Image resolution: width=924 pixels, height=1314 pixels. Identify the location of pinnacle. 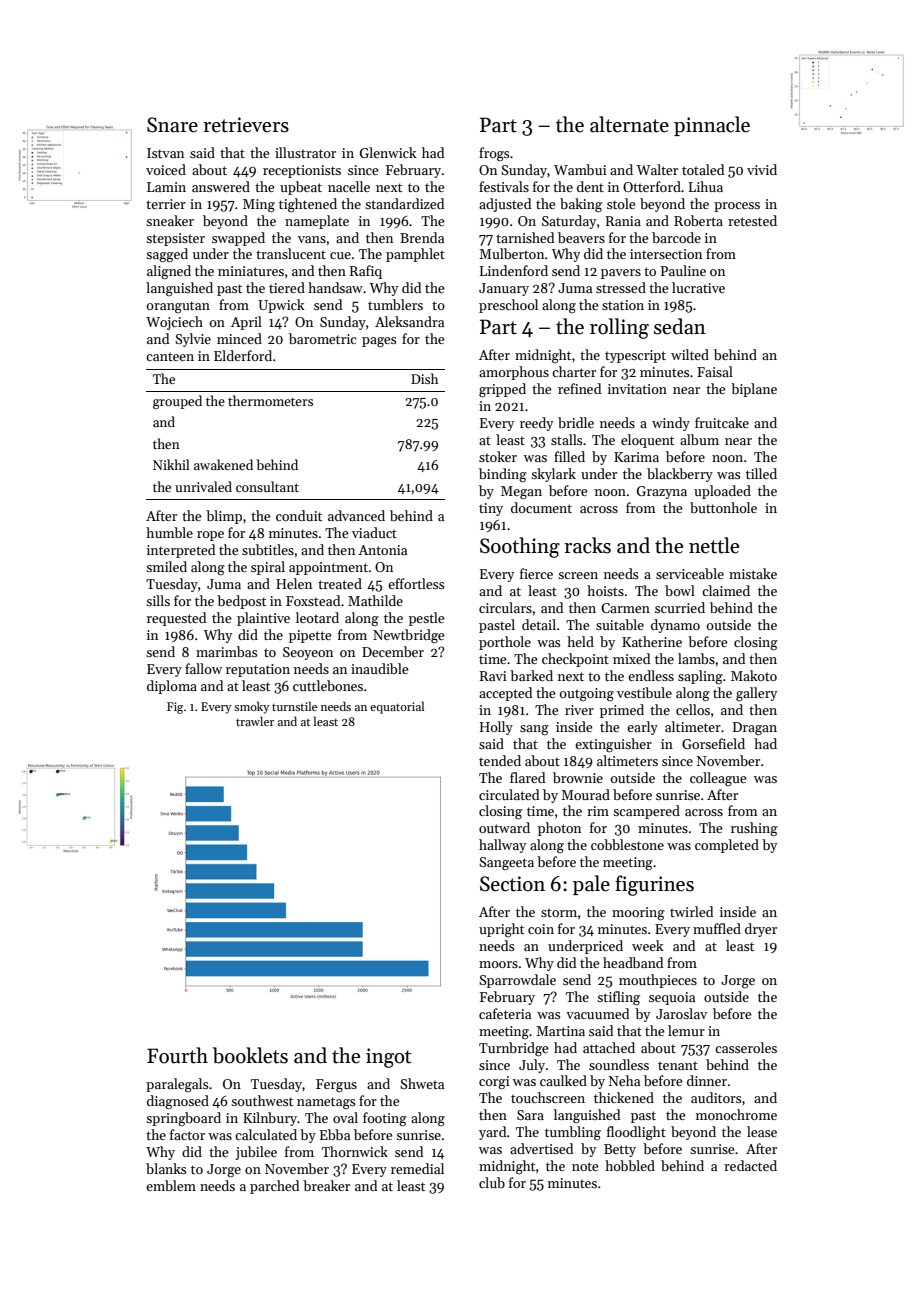
(712, 126).
